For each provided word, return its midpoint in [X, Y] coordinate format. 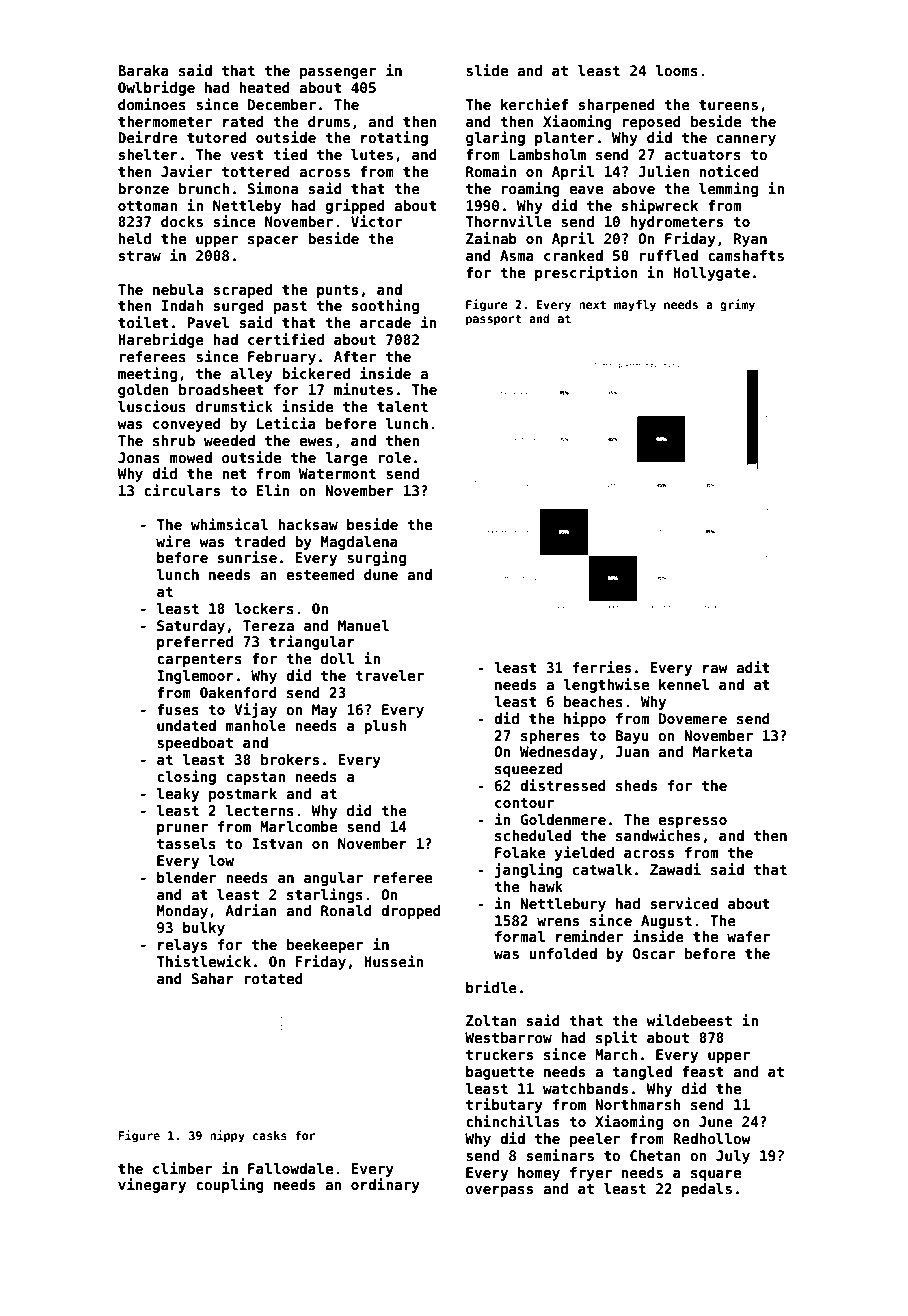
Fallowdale [290, 1168]
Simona [273, 188]
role [394, 457]
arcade [385, 322]
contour [524, 803]
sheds [636, 785]
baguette [500, 1073]
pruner [182, 829]
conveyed [187, 425]
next [592, 304]
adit [753, 667]
